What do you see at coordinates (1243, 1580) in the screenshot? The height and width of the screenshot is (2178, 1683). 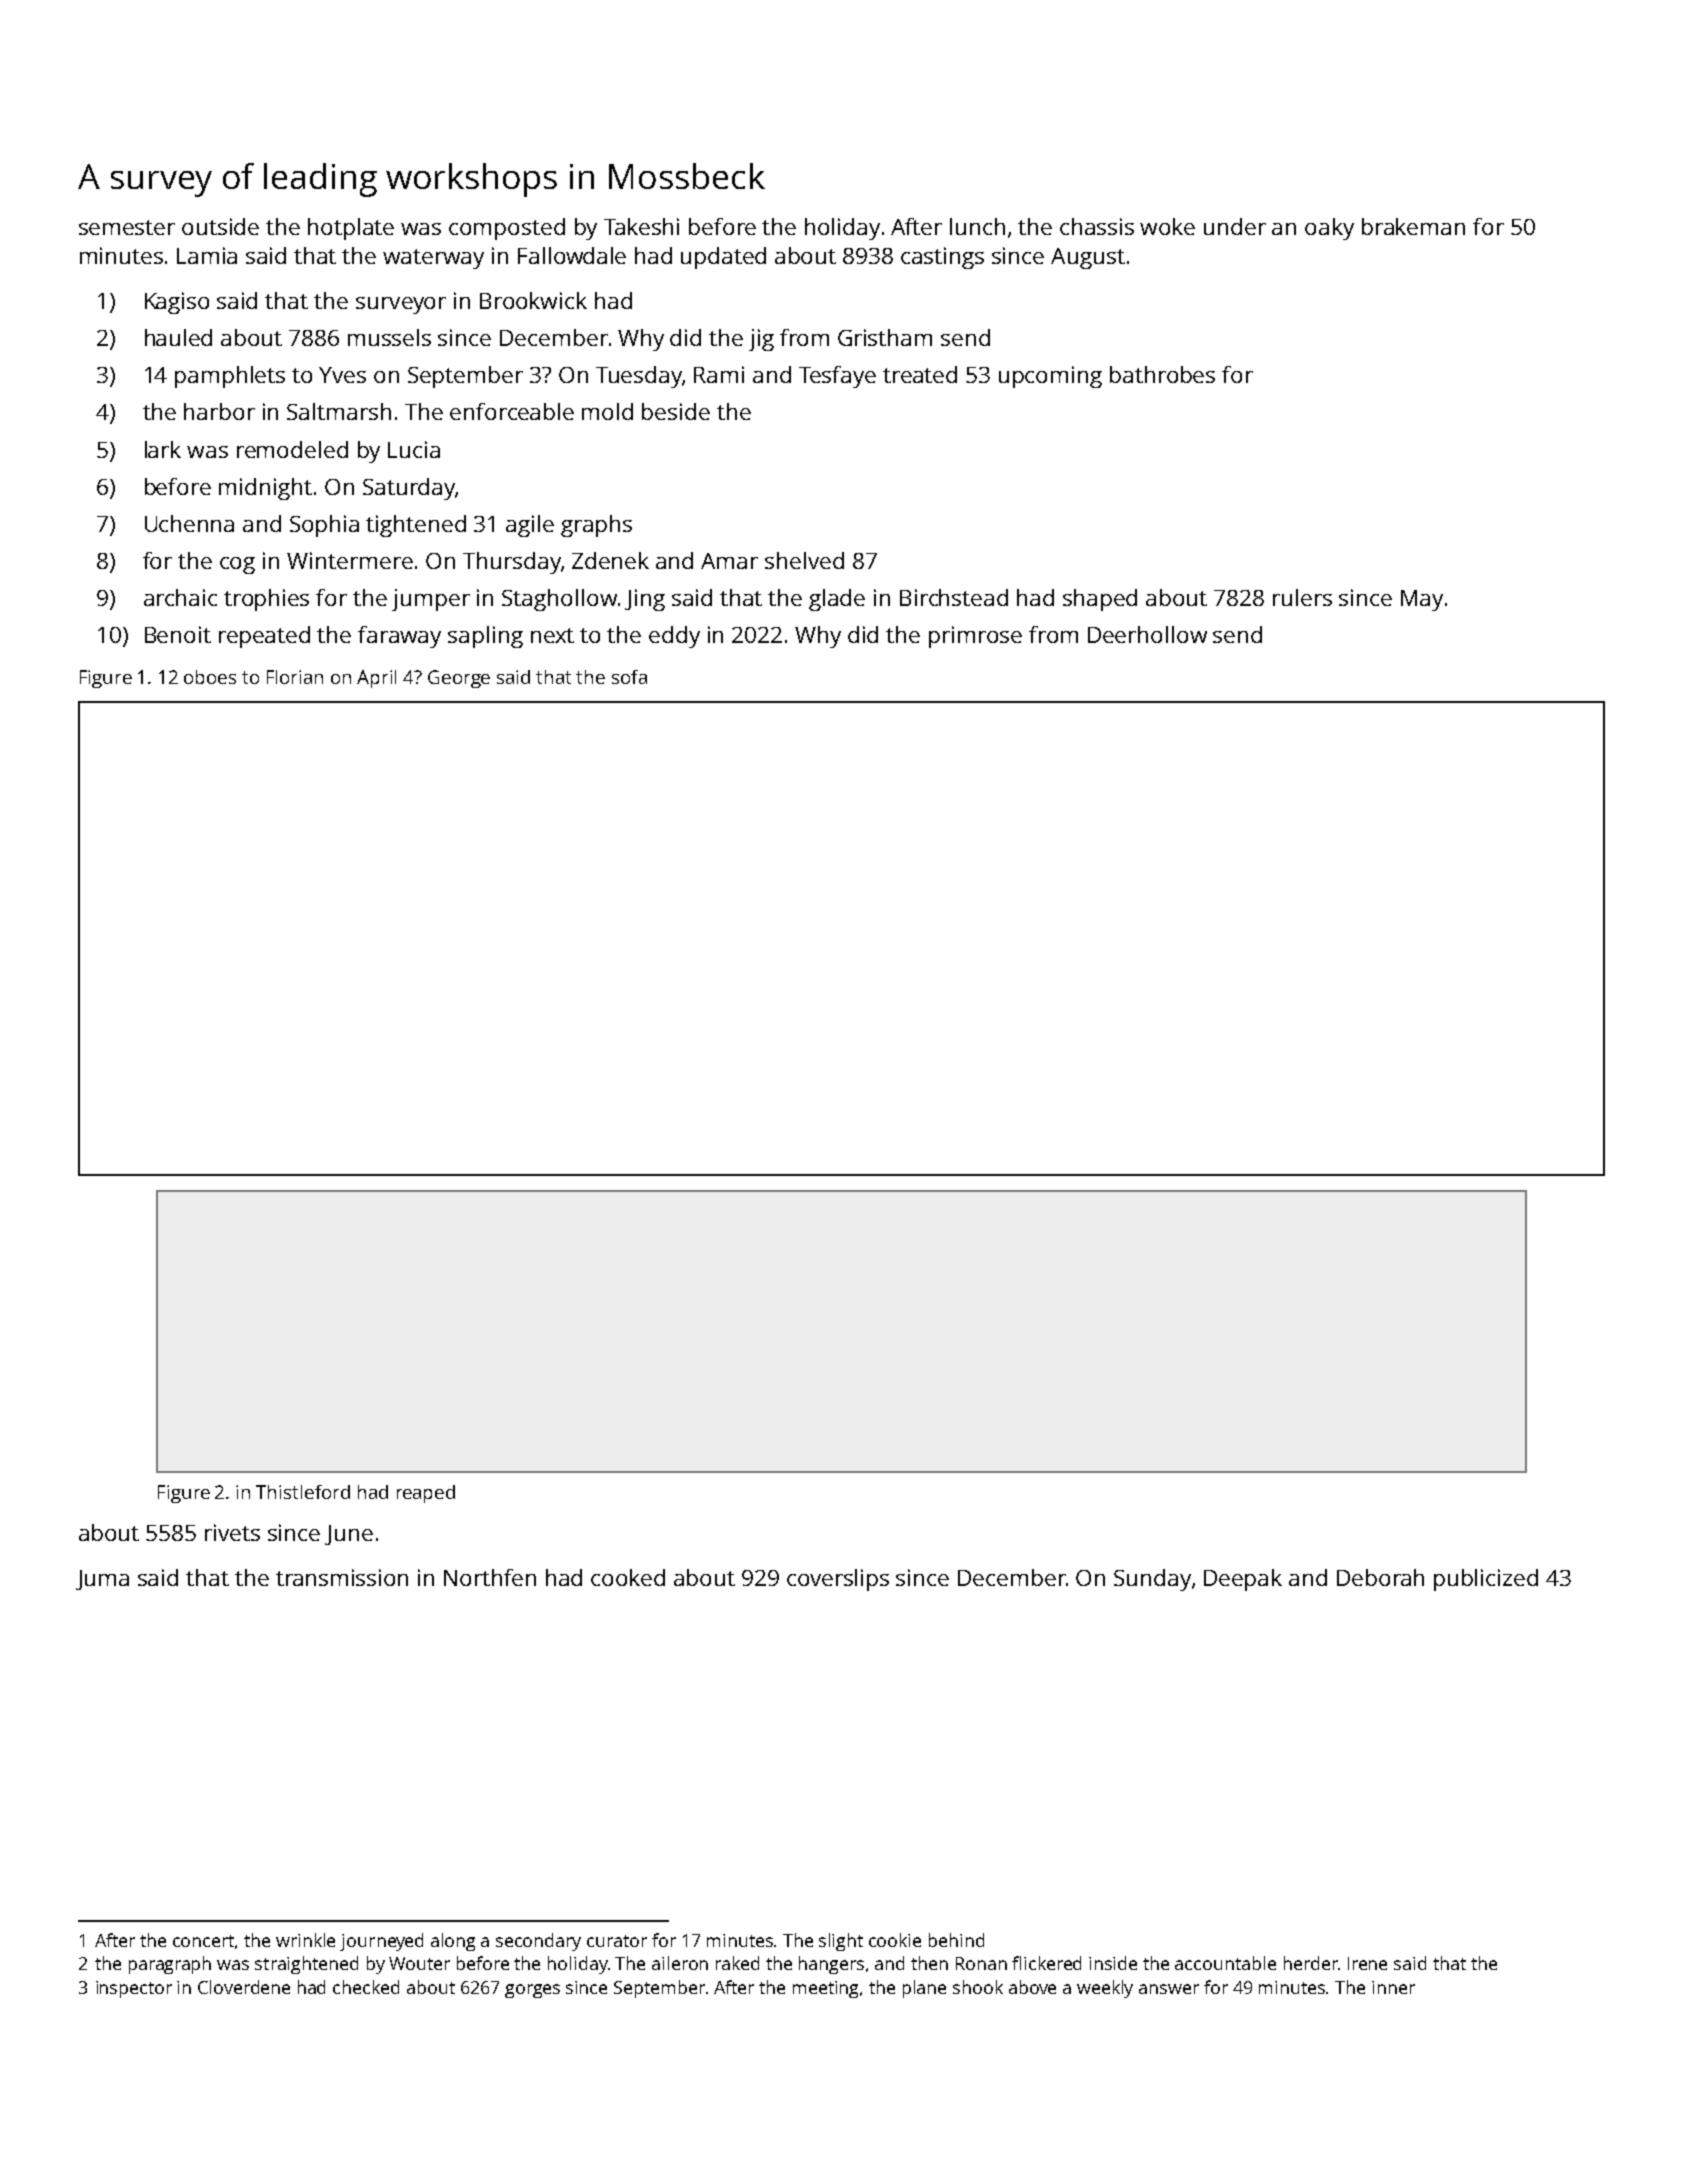 I see `Deepak` at bounding box center [1243, 1580].
